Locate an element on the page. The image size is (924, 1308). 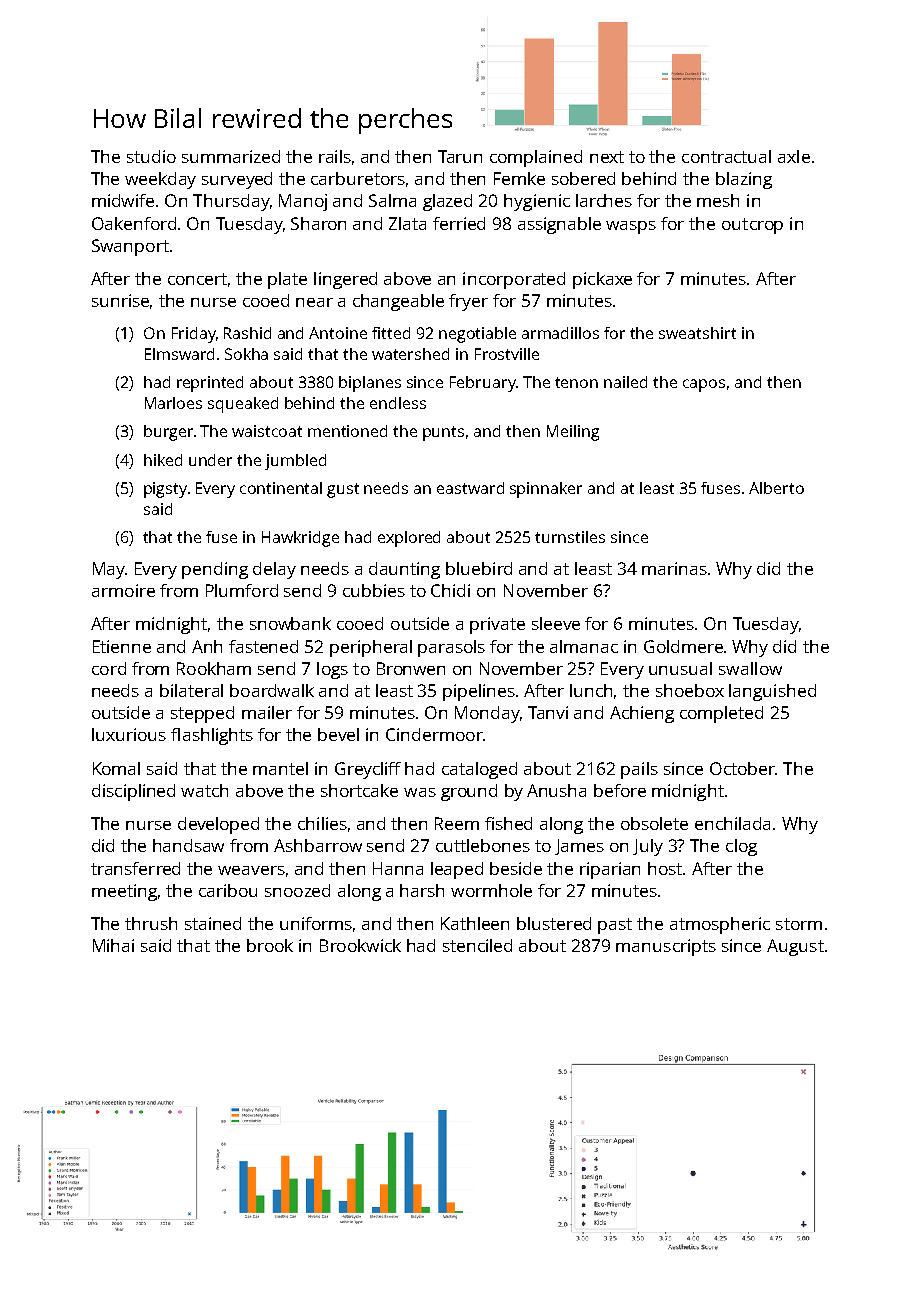
sweatshirt is located at coordinates (697, 333).
